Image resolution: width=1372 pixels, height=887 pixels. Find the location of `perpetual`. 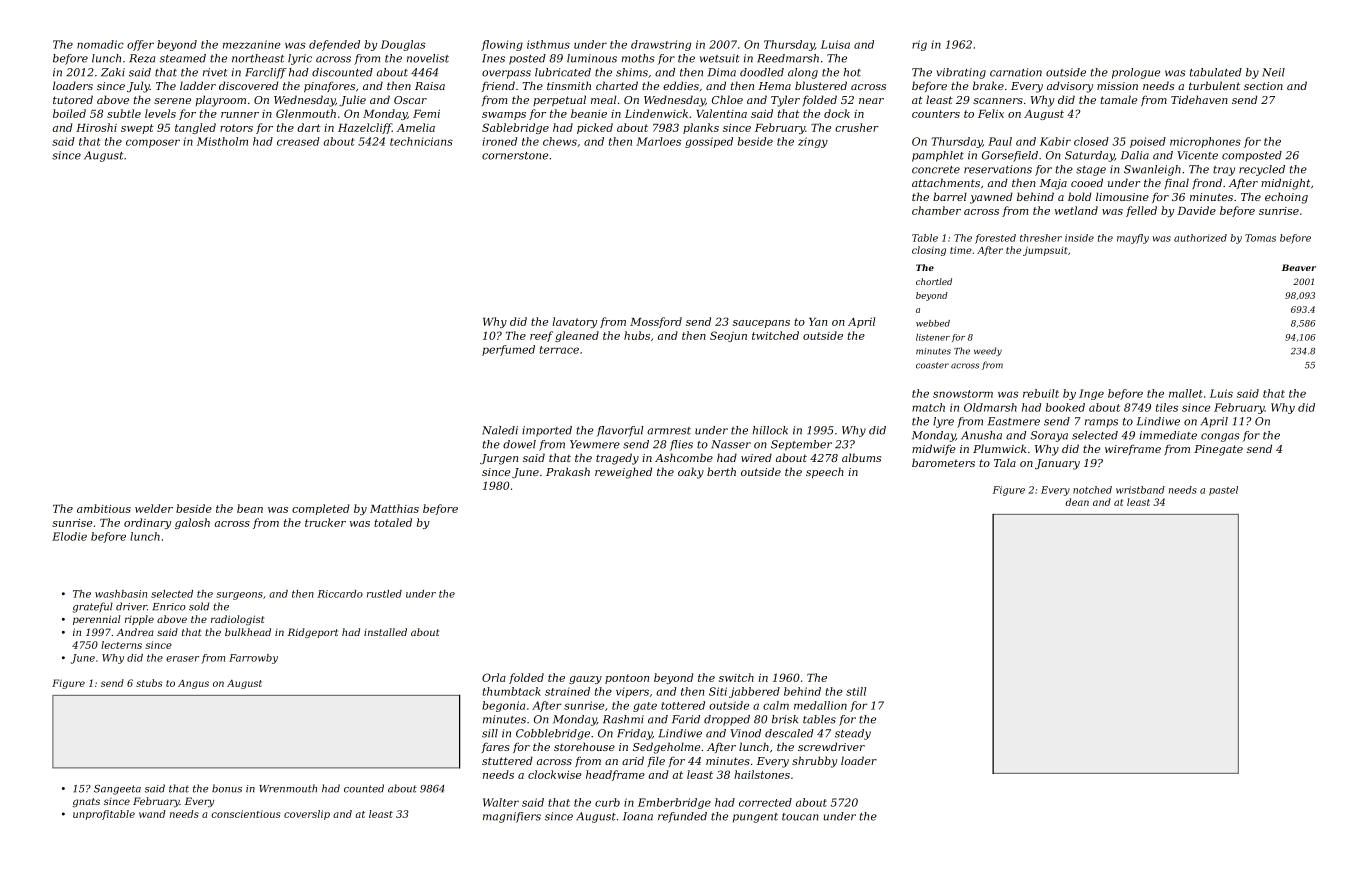

perpetual is located at coordinates (559, 100).
